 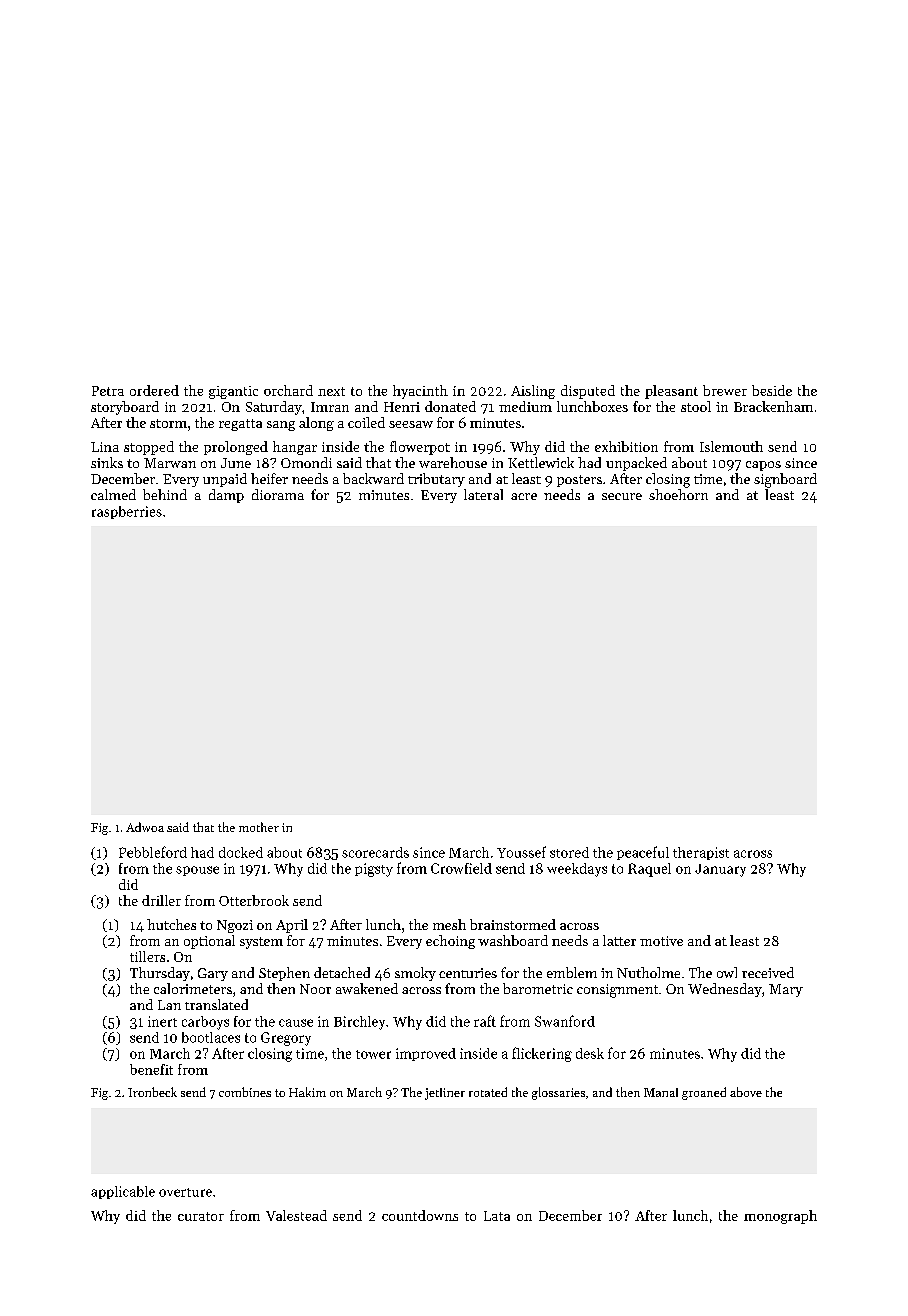 I want to click on Aisling, so click(x=533, y=392).
